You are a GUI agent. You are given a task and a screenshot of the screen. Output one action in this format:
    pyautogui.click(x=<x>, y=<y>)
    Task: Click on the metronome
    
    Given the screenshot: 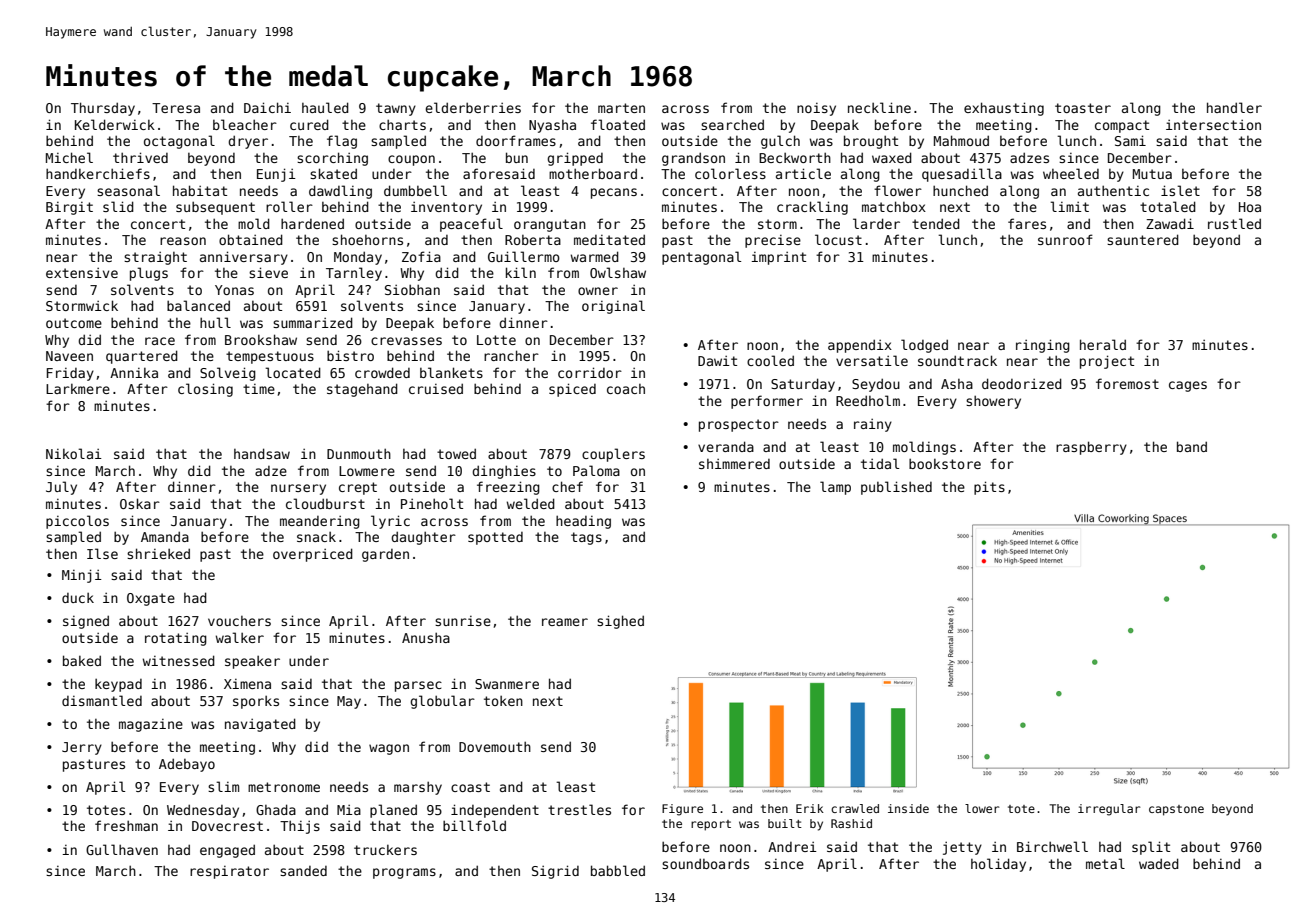 What is the action you would take?
    pyautogui.click(x=284, y=787)
